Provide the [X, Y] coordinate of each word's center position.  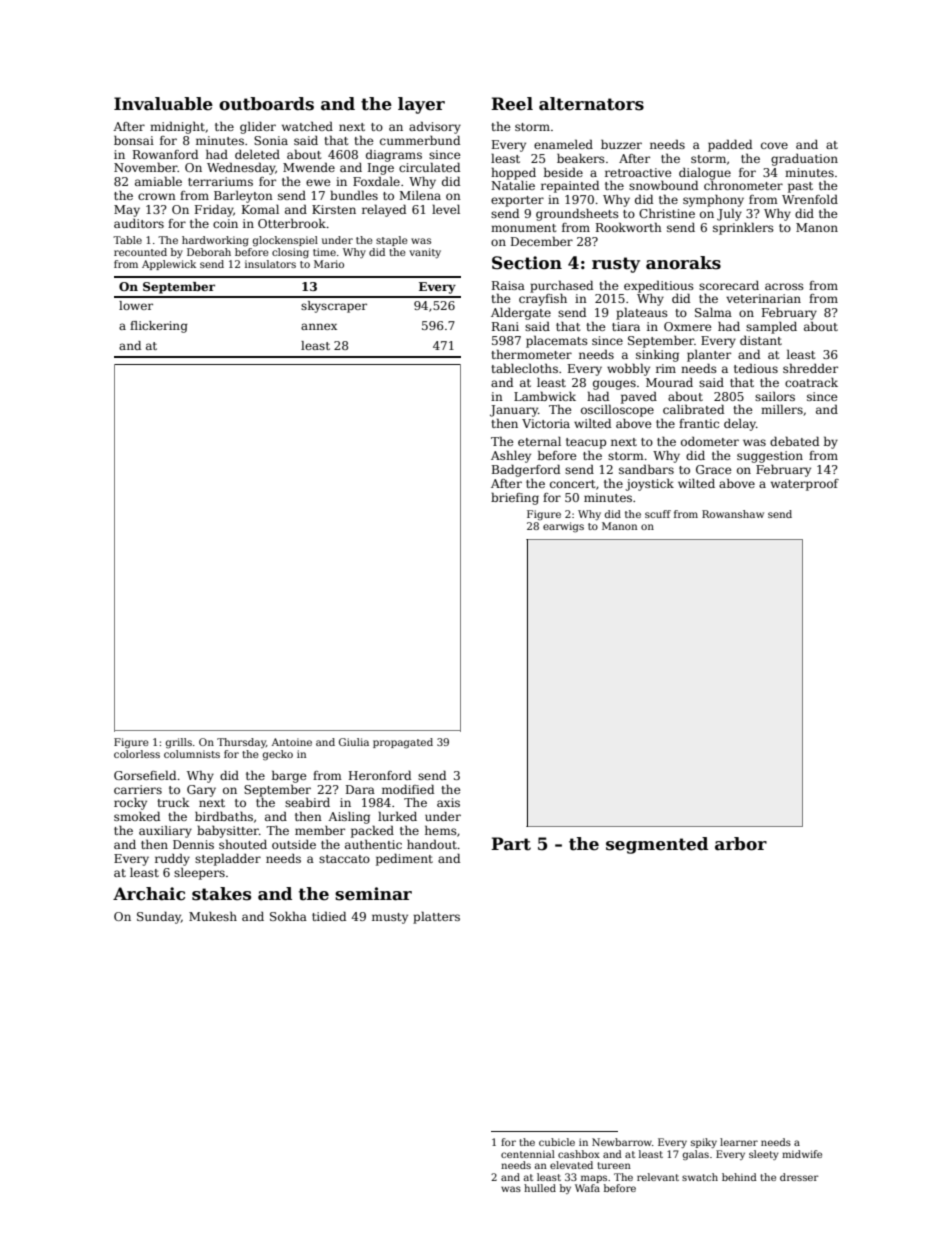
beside [563, 172]
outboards [266, 104]
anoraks [683, 263]
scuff [658, 514]
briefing [515, 498]
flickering [159, 327]
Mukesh [213, 916]
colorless [137, 754]
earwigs [563, 527]
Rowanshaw [733, 514]
